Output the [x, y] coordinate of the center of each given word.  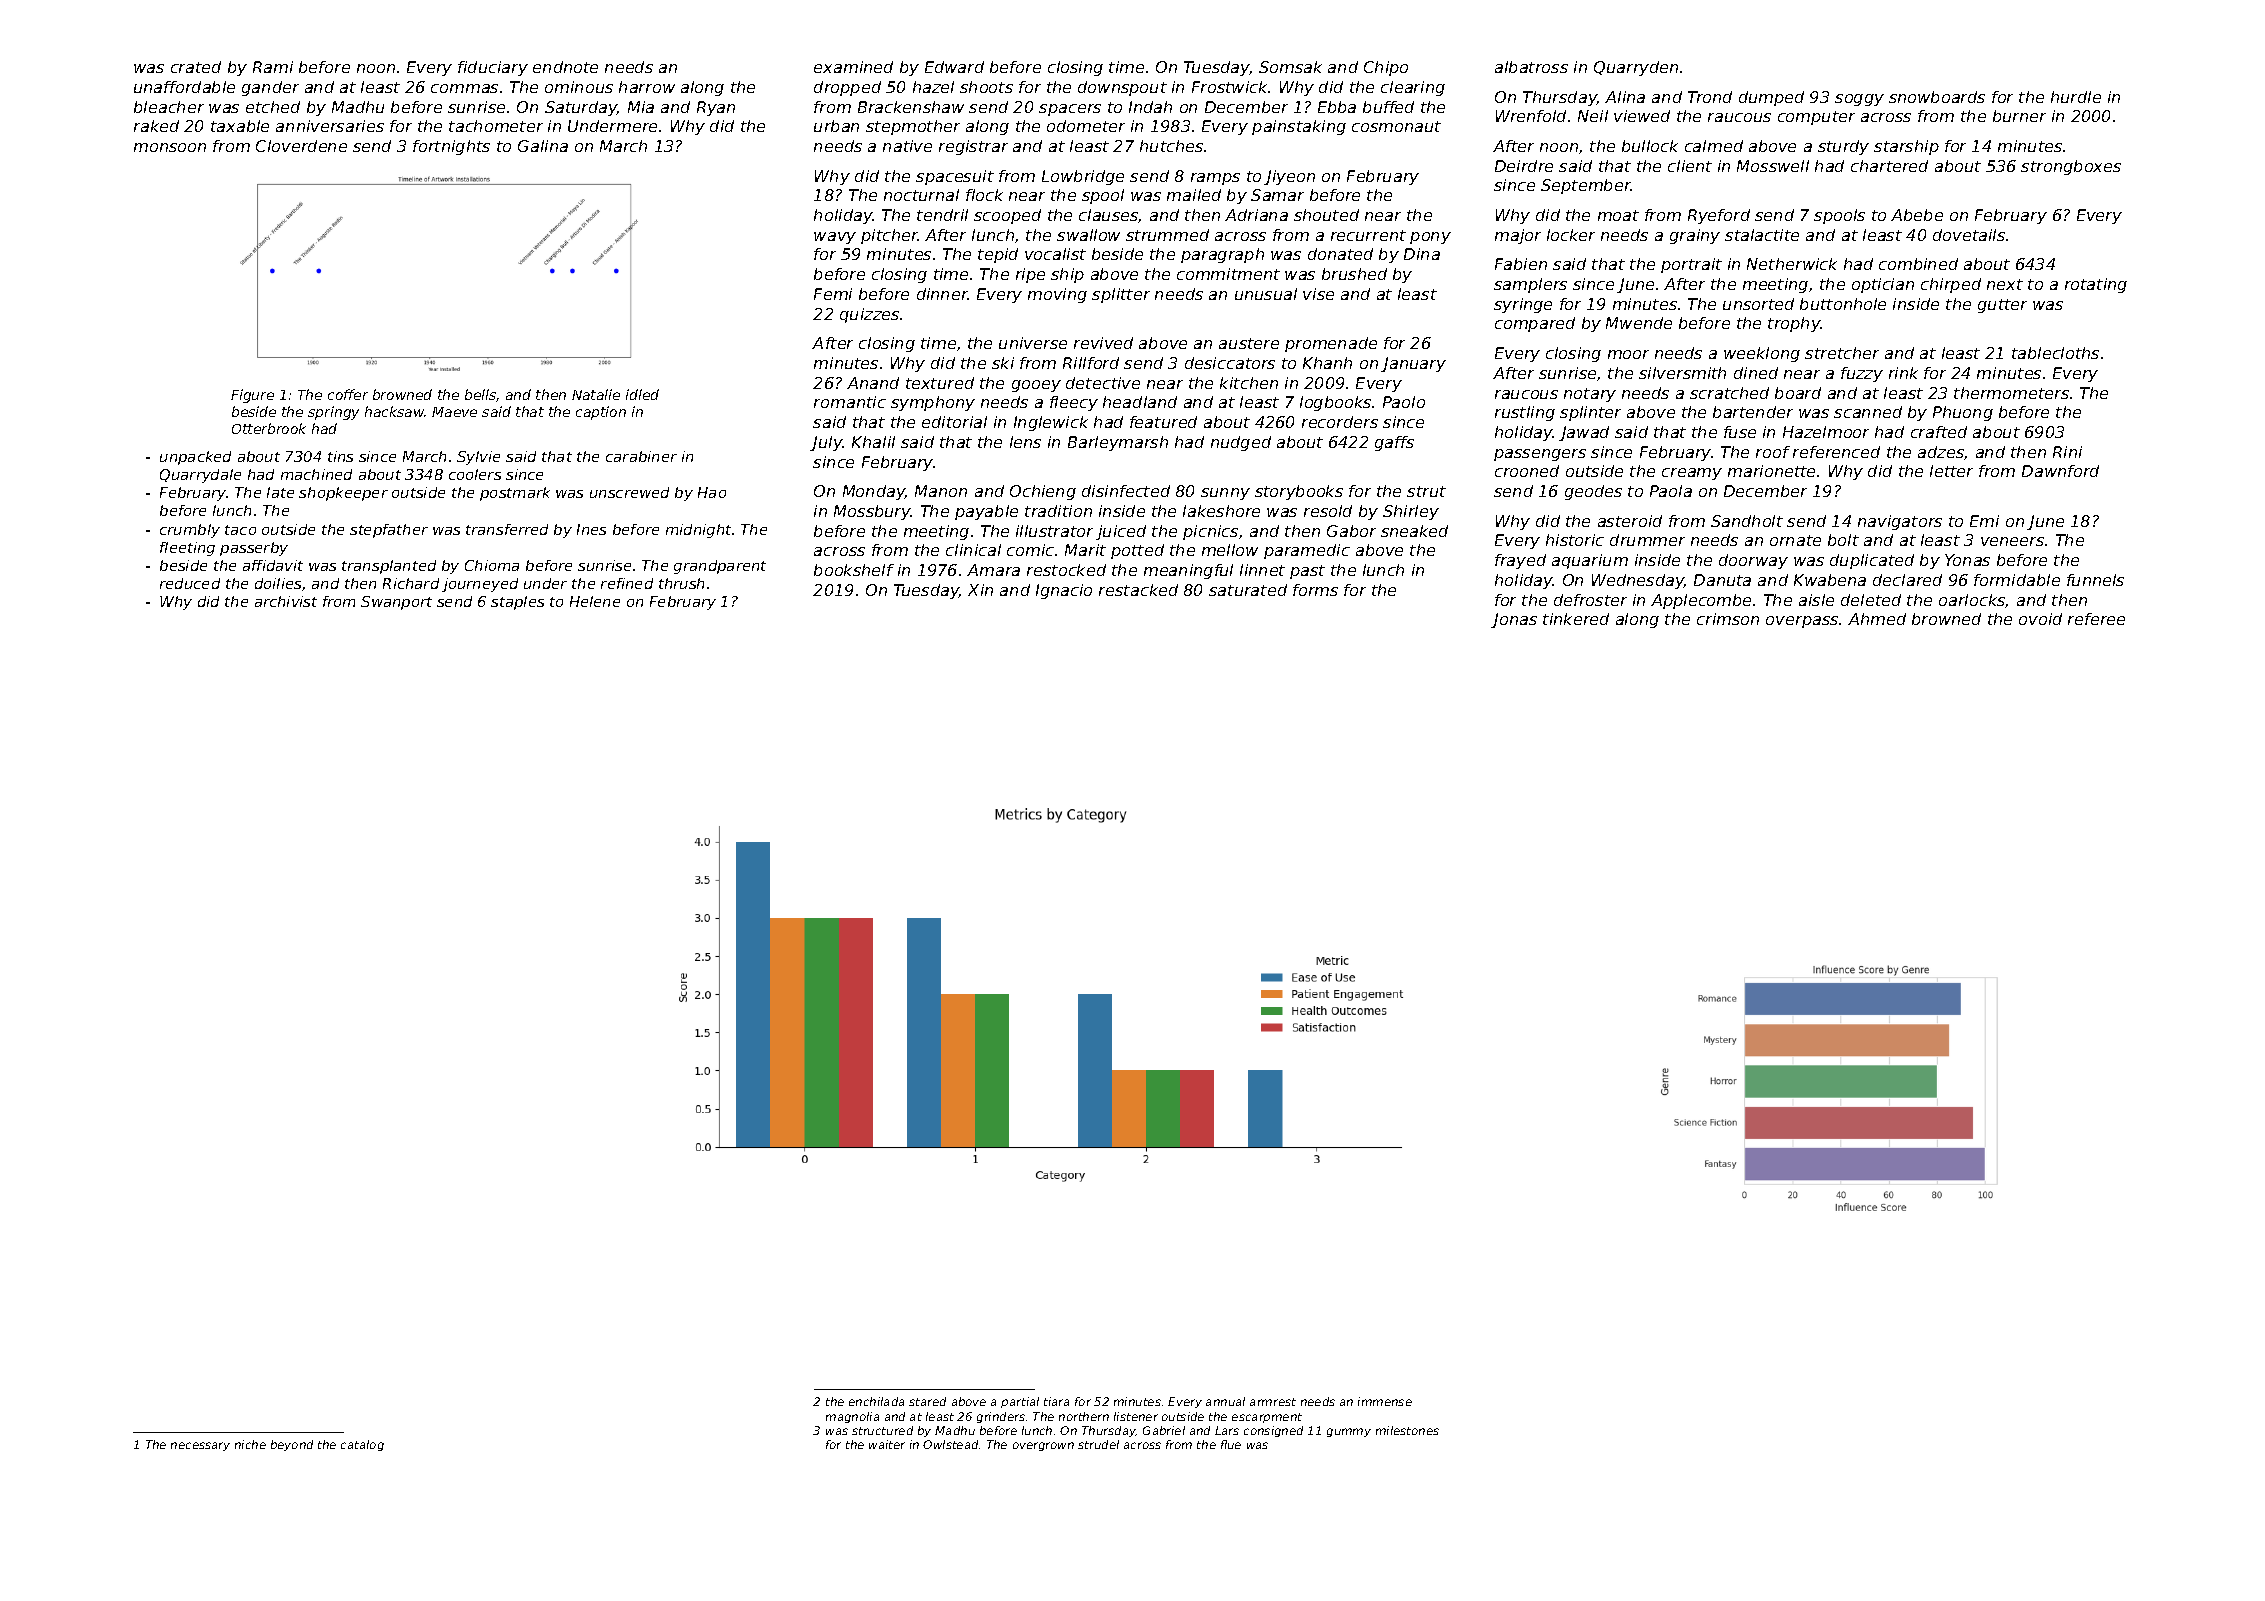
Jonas [1514, 620]
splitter [1121, 295]
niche [250, 1444]
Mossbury [872, 512]
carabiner [641, 456]
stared [927, 1401]
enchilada [876, 1401]
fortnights [451, 147]
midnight [698, 531]
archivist [286, 601]
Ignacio [1064, 591]
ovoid [2040, 619]
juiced [1121, 532]
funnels [2095, 580]
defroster [1590, 600]
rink [1903, 373]
